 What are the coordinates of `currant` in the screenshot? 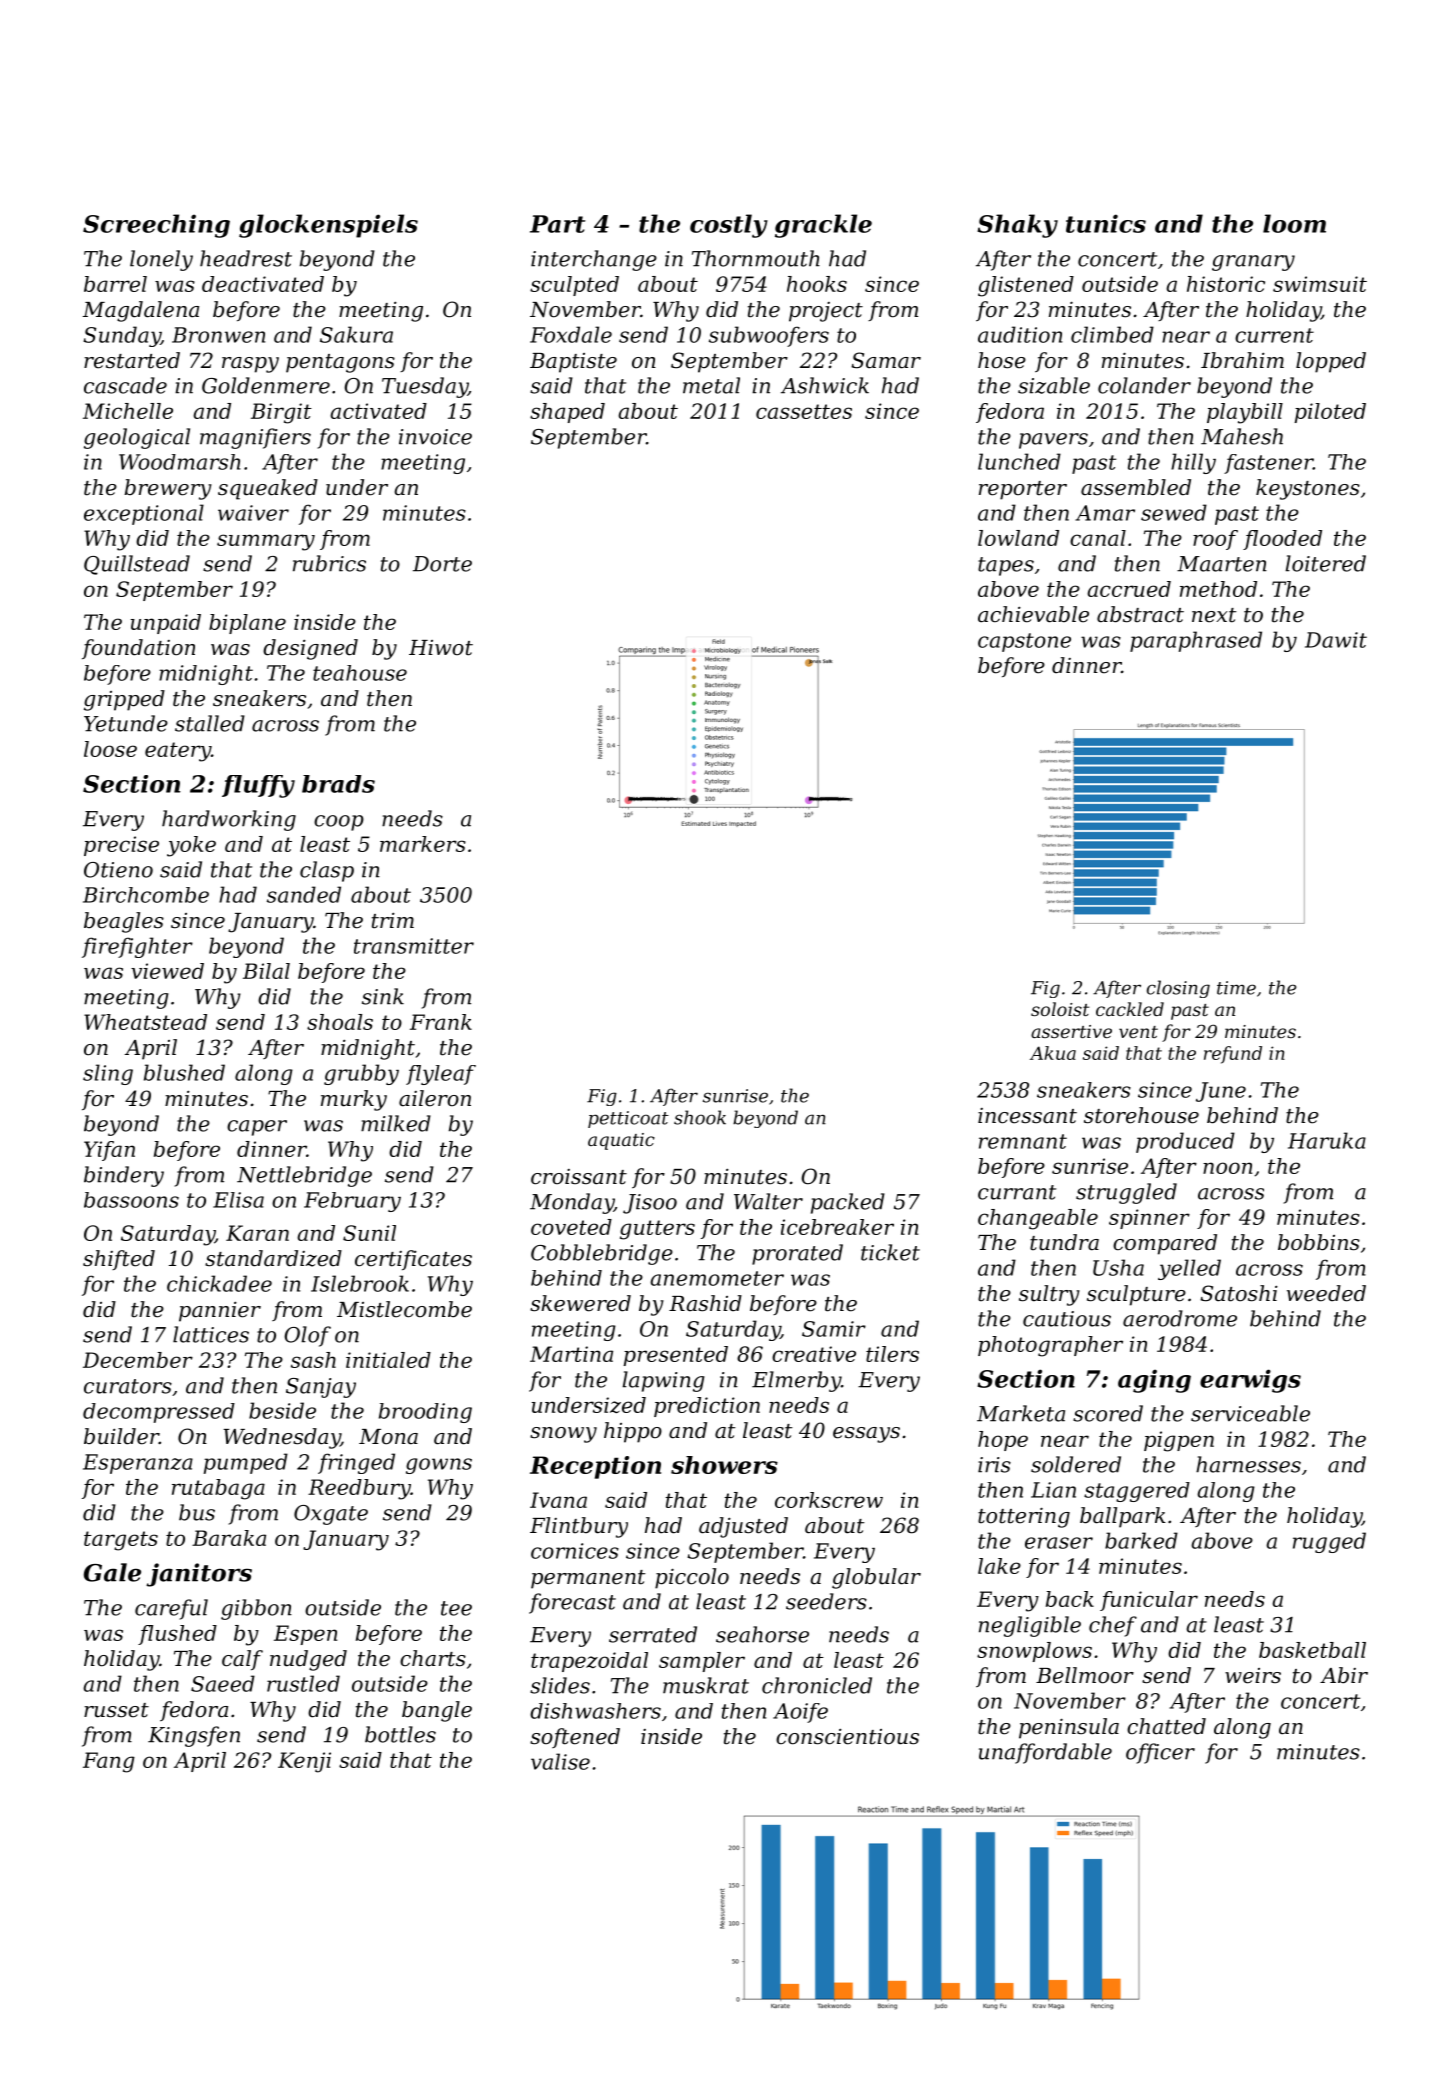 It's located at (1017, 1192).
